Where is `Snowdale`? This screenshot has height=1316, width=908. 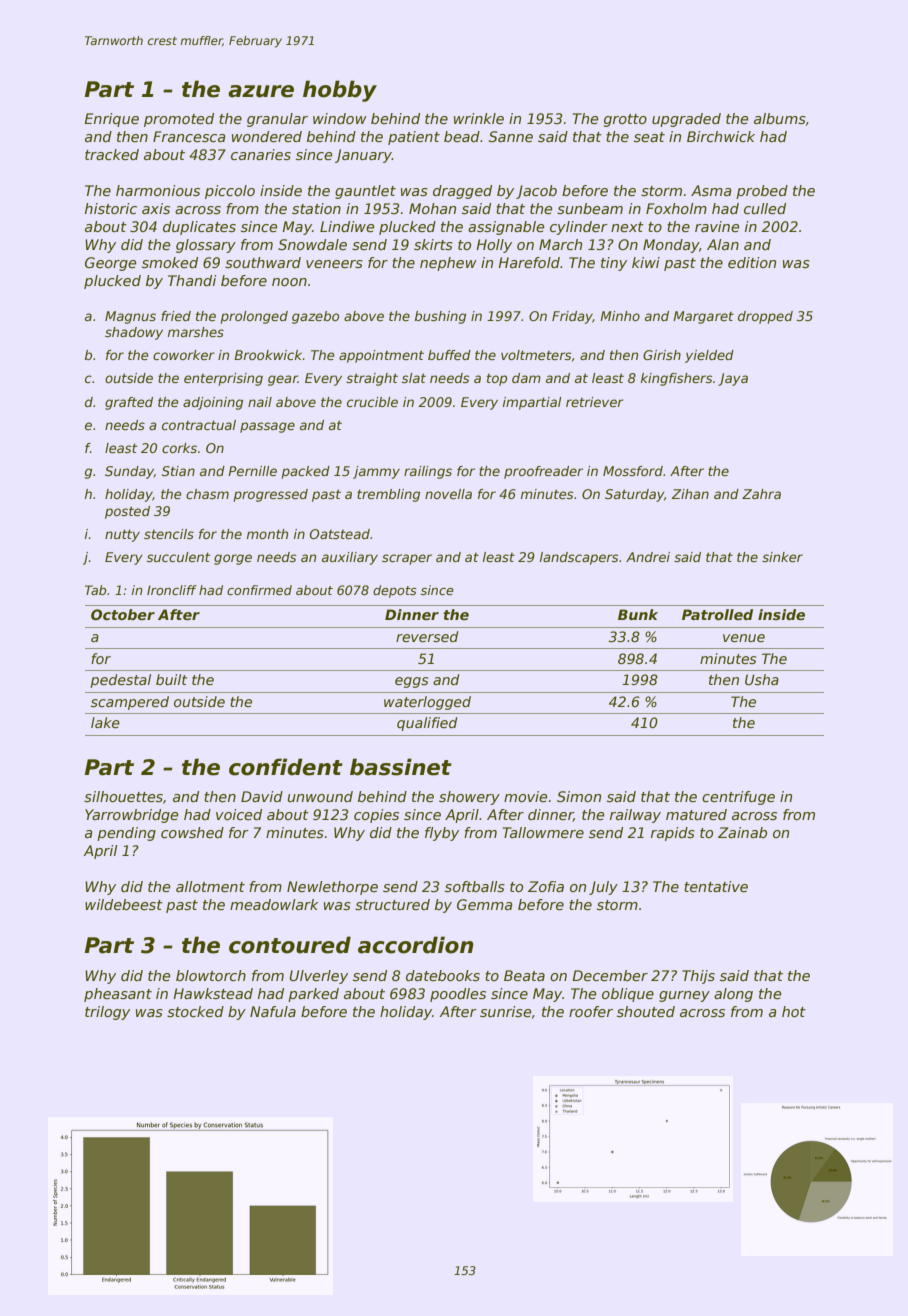
Snowdale is located at coordinates (312, 244).
